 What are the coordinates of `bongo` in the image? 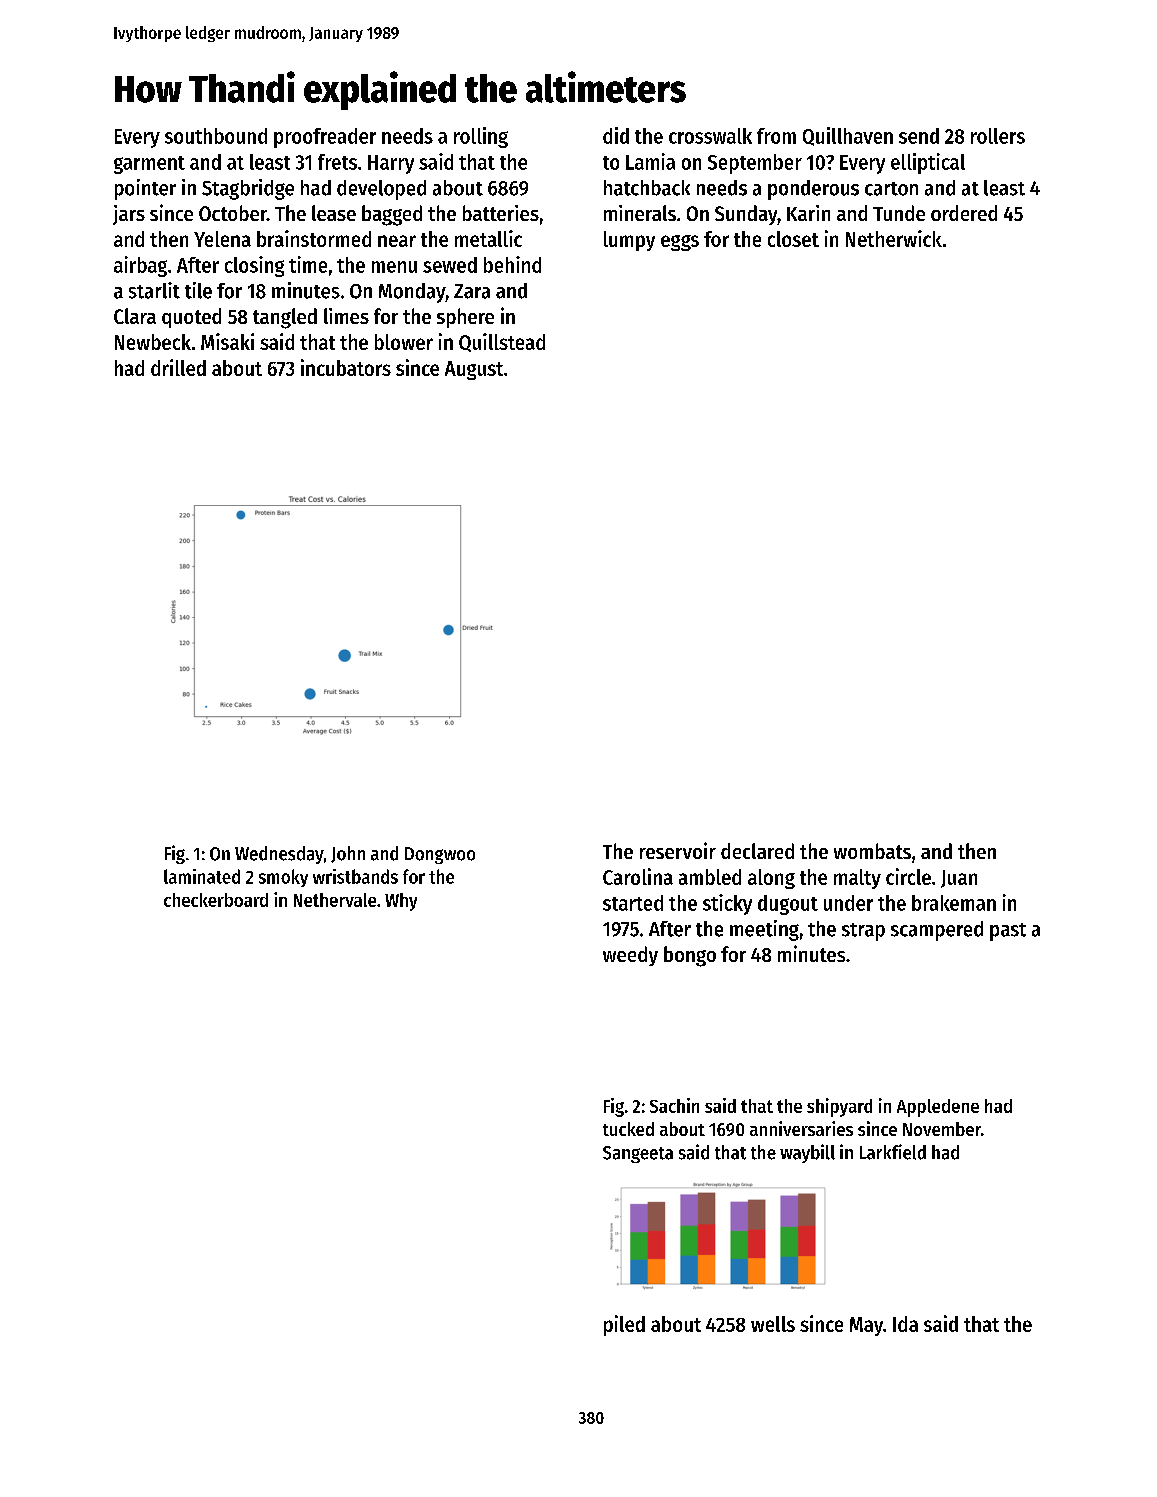 It's located at (690, 956).
